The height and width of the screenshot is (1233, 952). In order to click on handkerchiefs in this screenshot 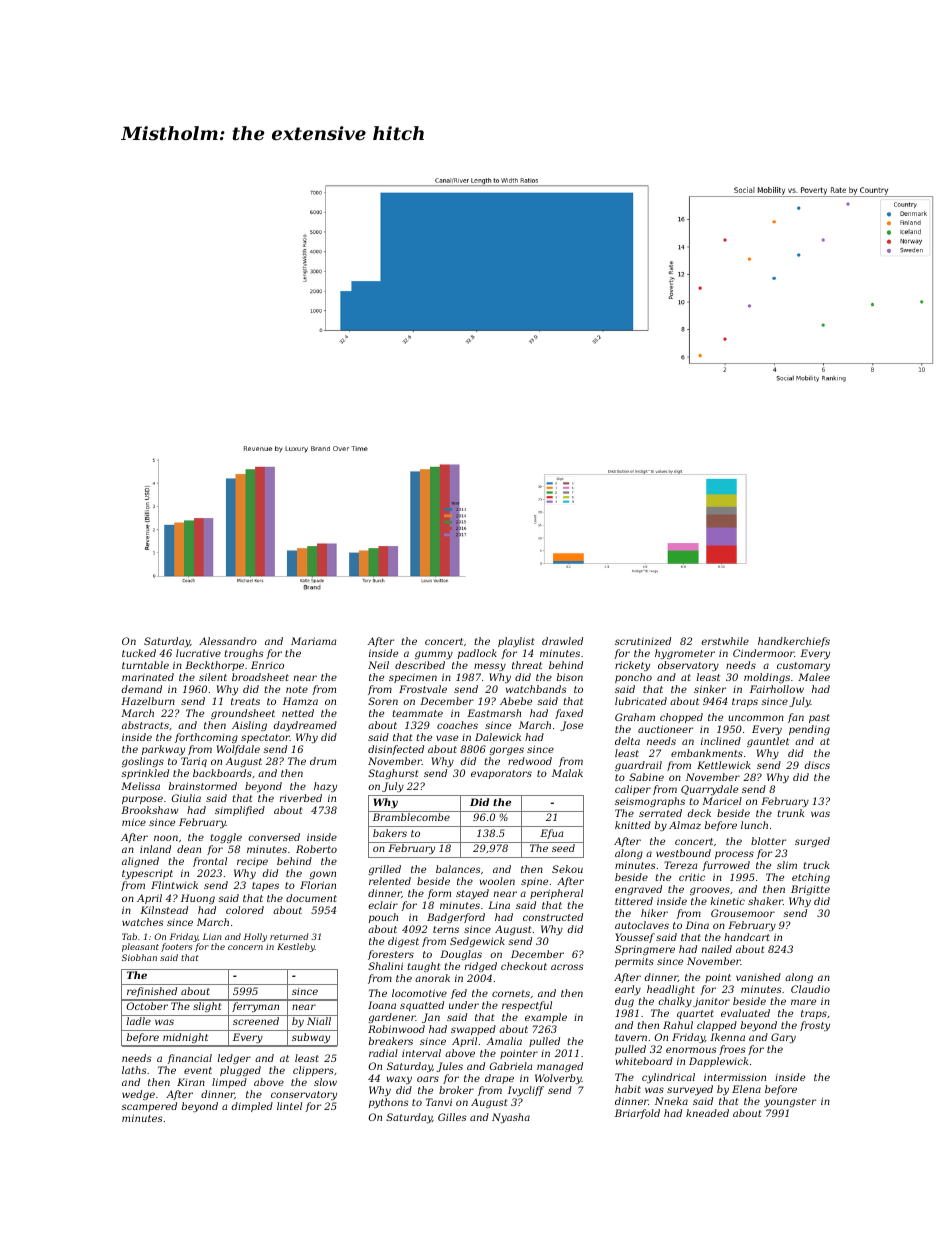, I will do `click(794, 642)`.
